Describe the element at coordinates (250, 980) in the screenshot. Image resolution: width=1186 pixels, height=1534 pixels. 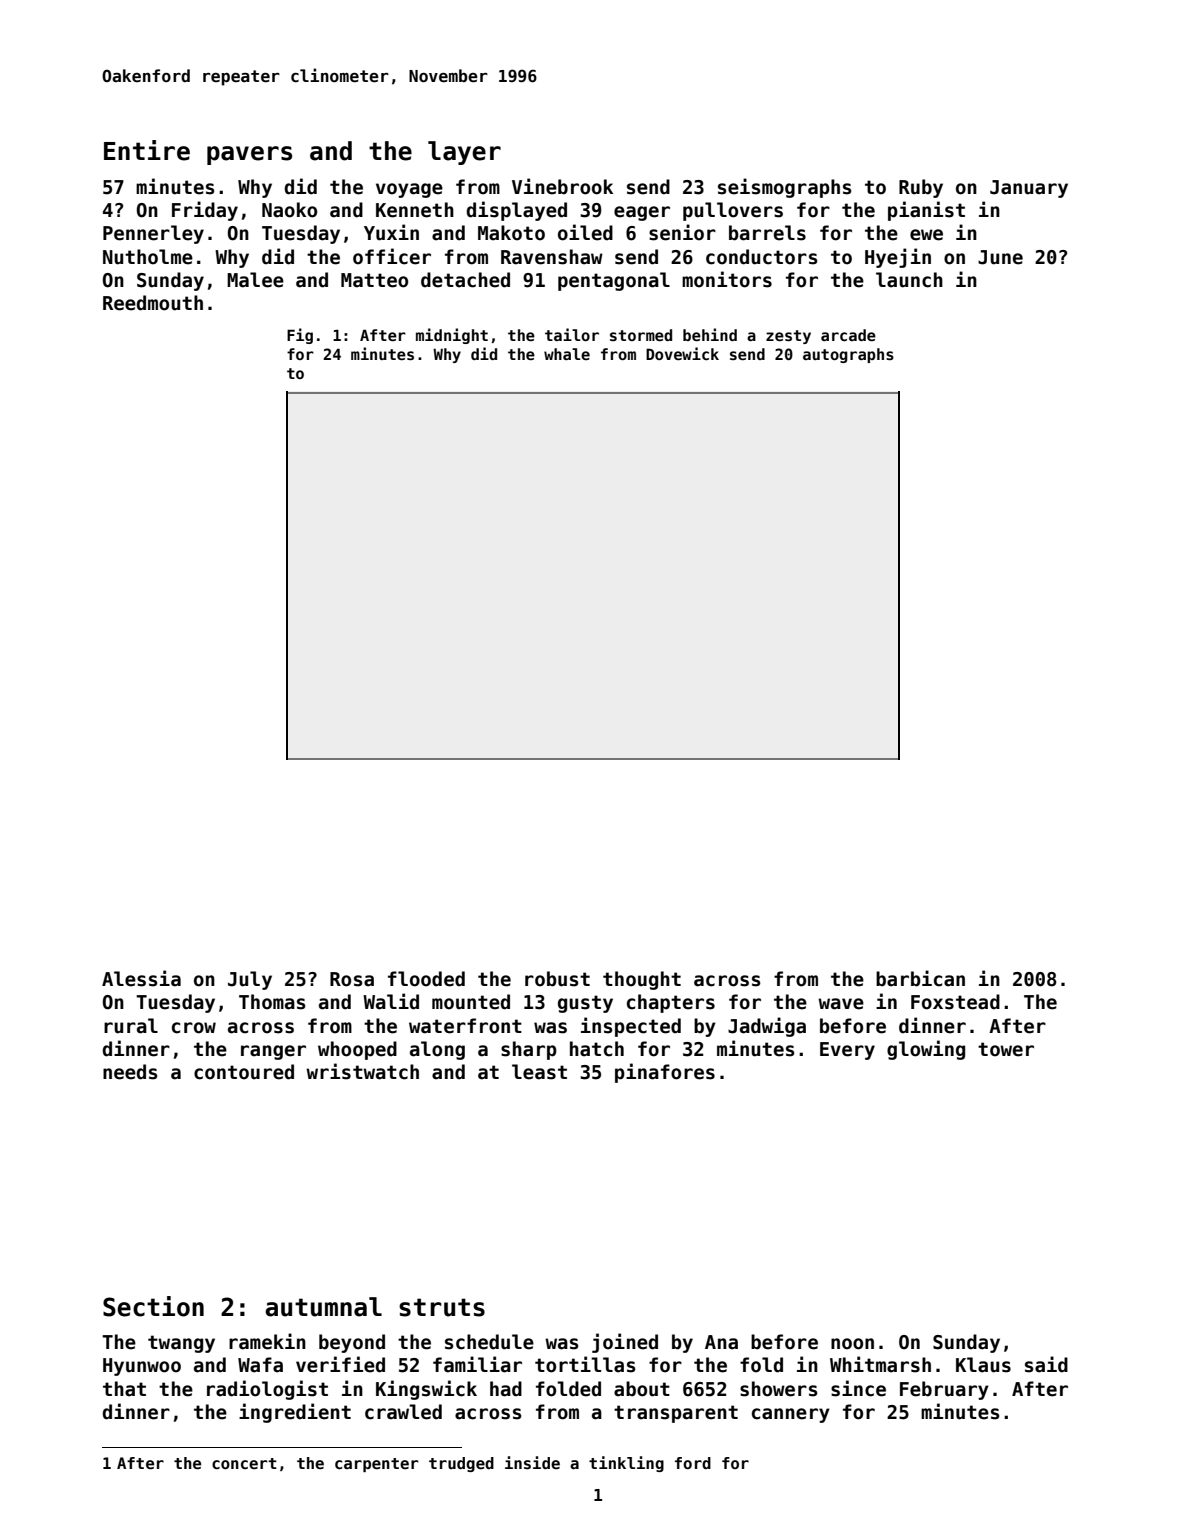
I see `July` at that location.
